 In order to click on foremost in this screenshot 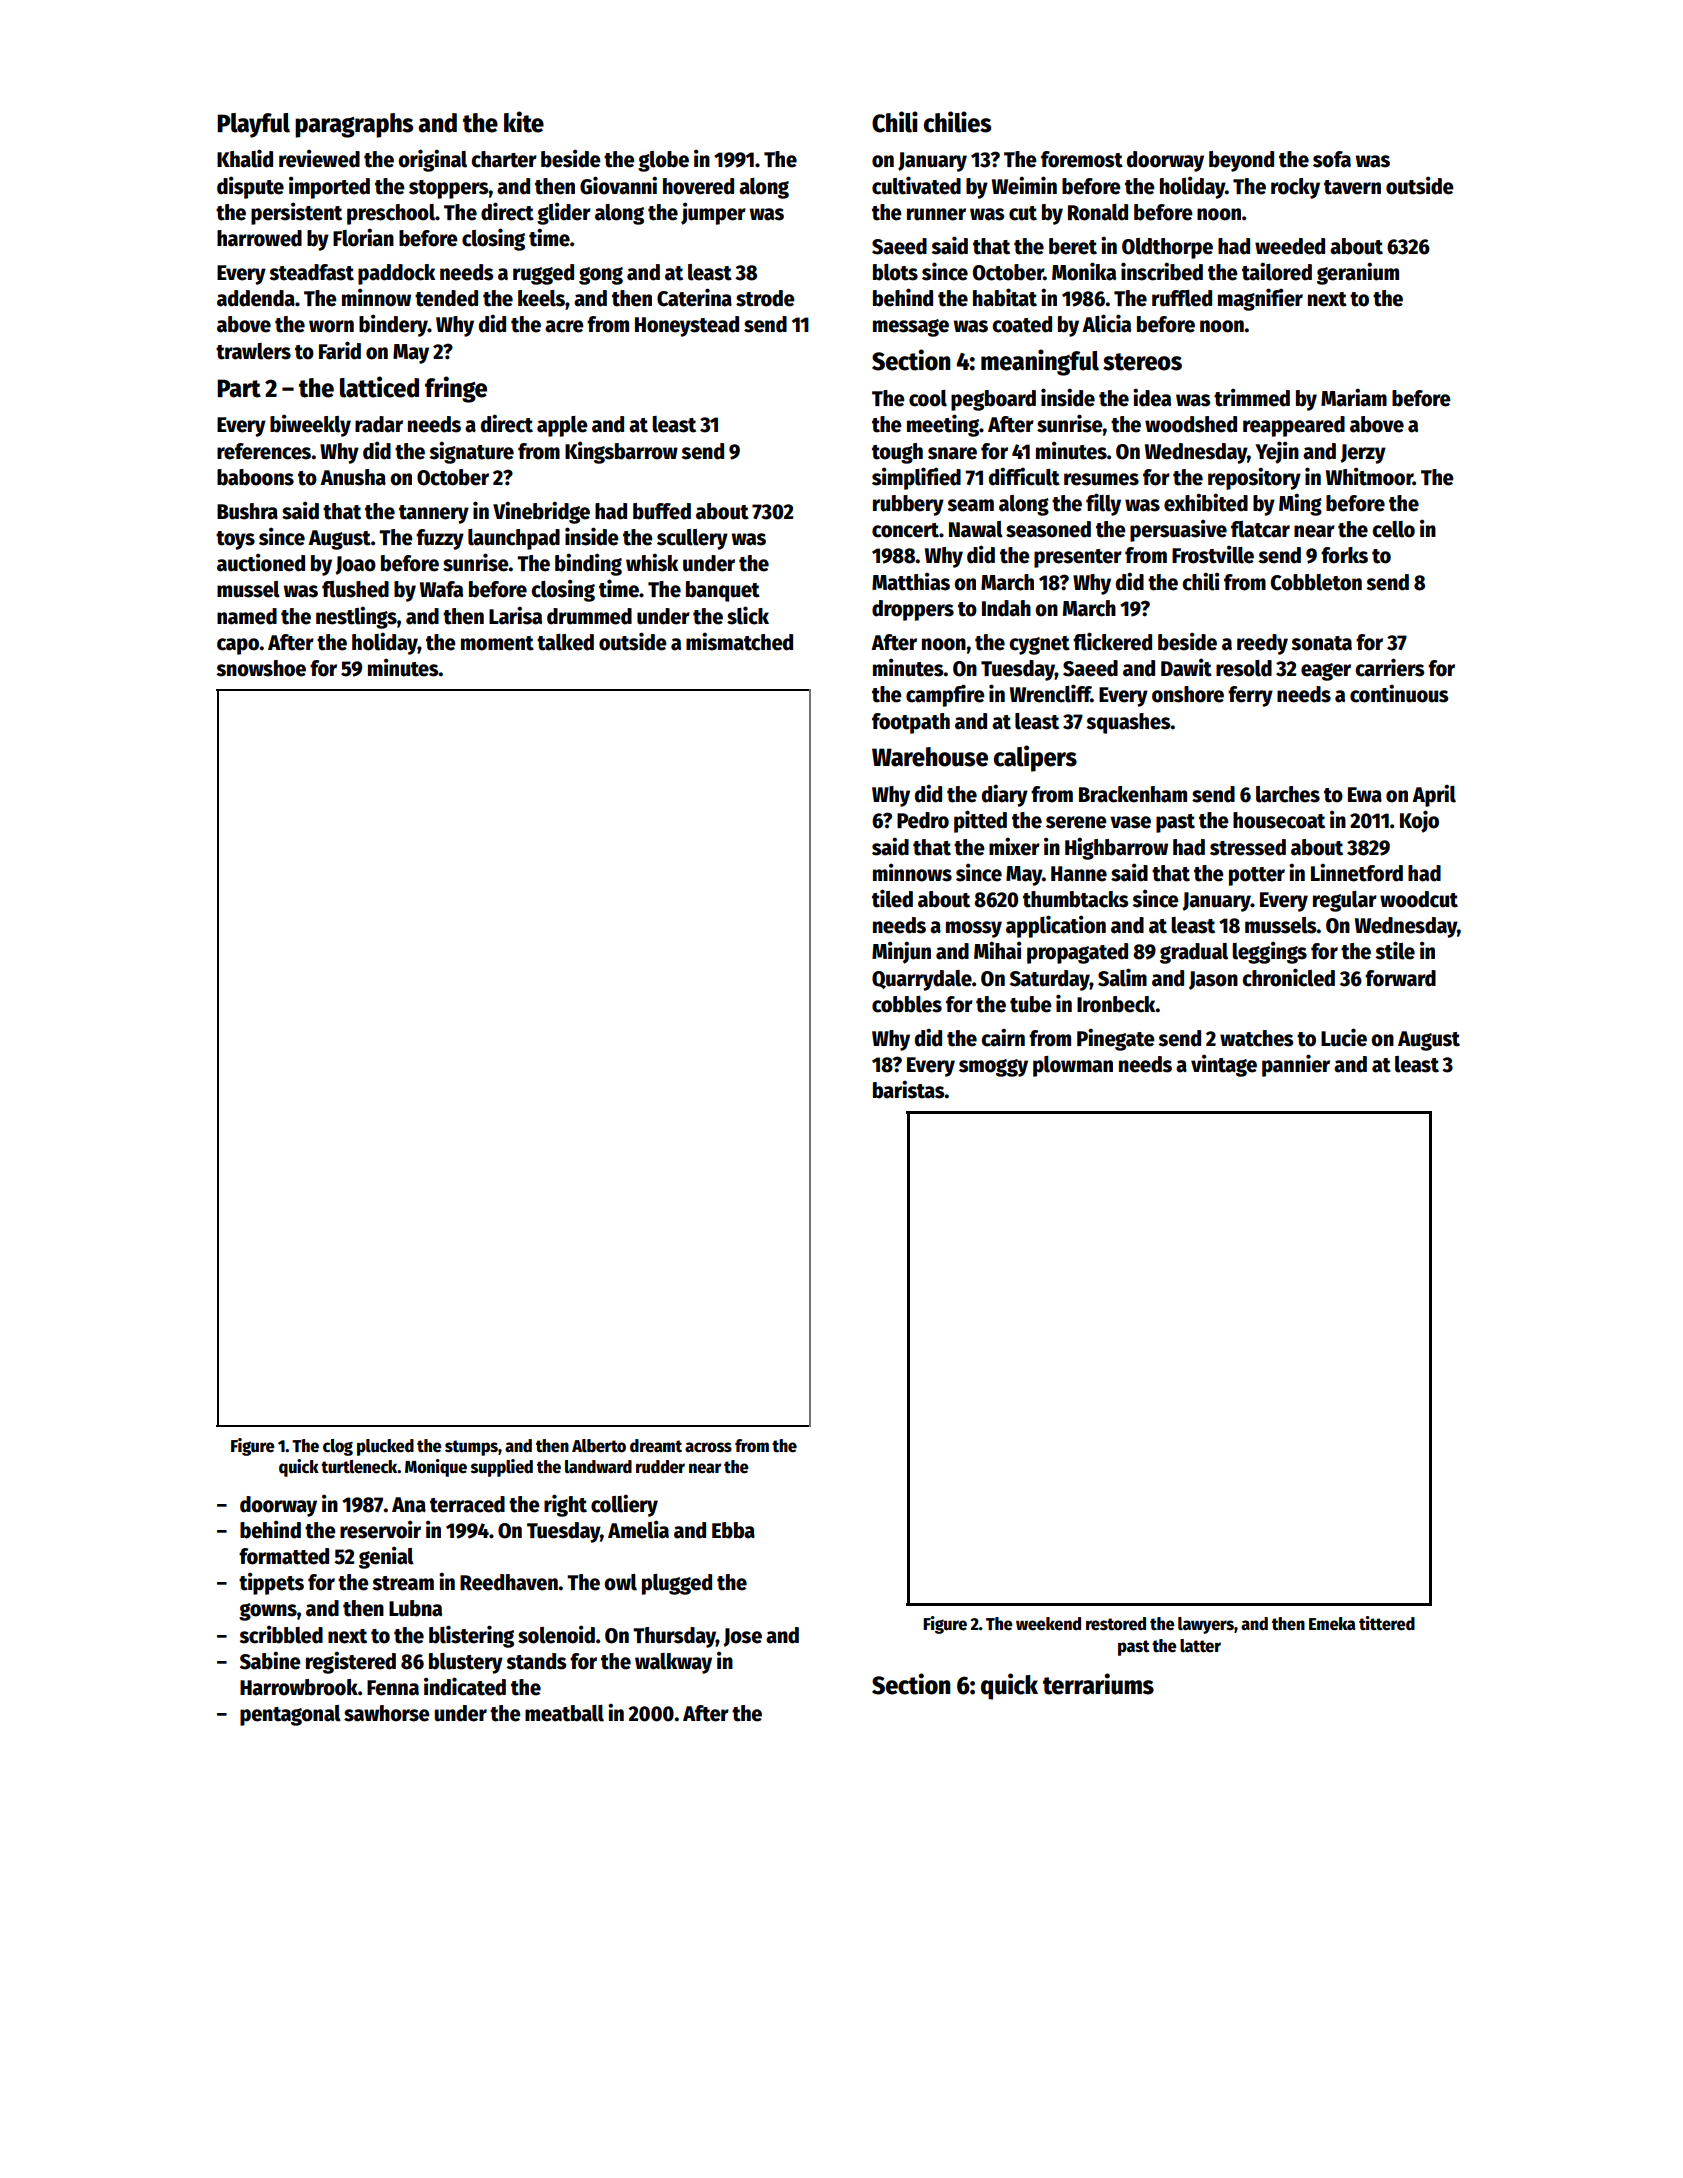, I will do `click(1082, 159)`.
